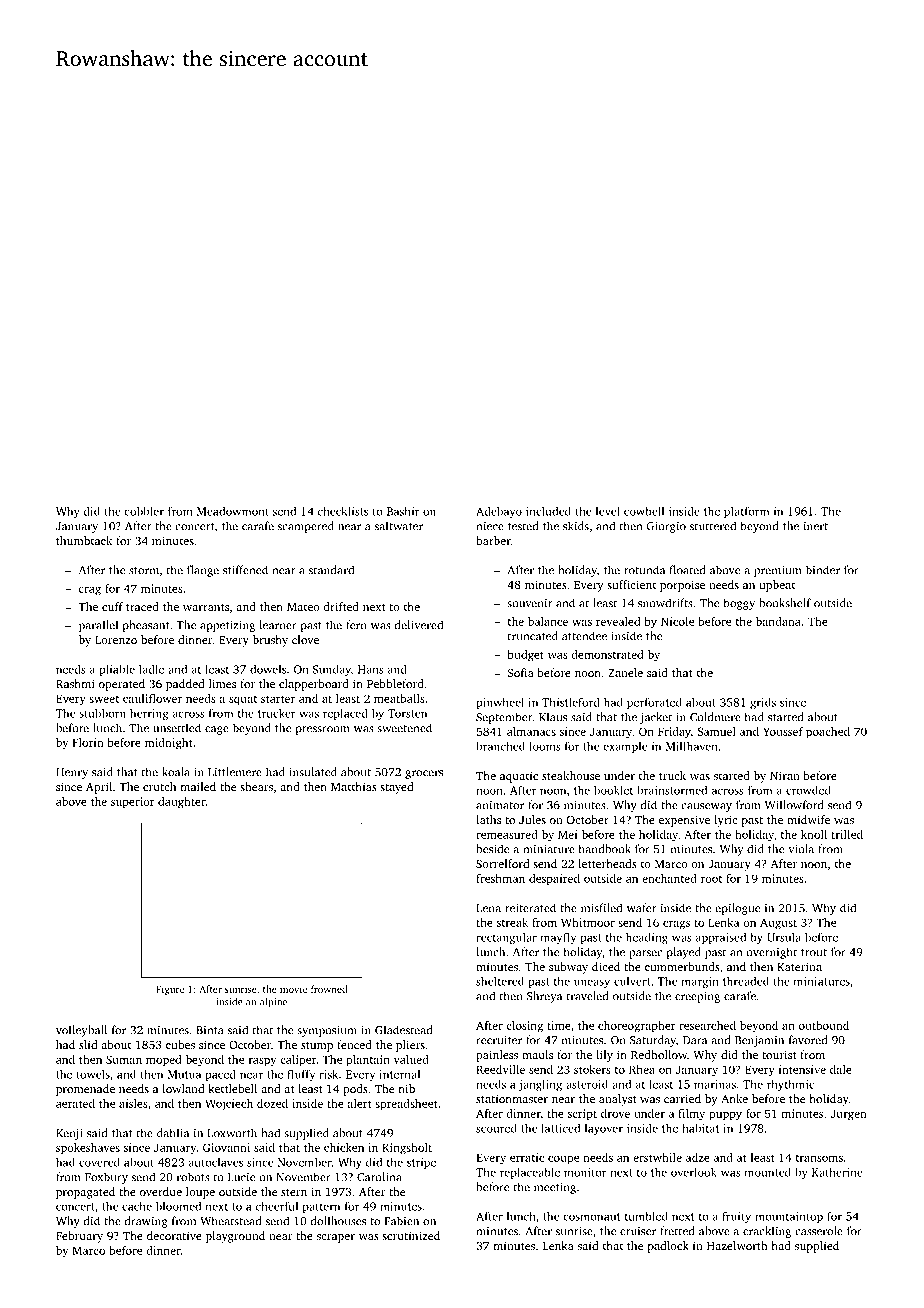 Image resolution: width=924 pixels, height=1308 pixels. What do you see at coordinates (778, 924) in the document?
I see `August` at bounding box center [778, 924].
